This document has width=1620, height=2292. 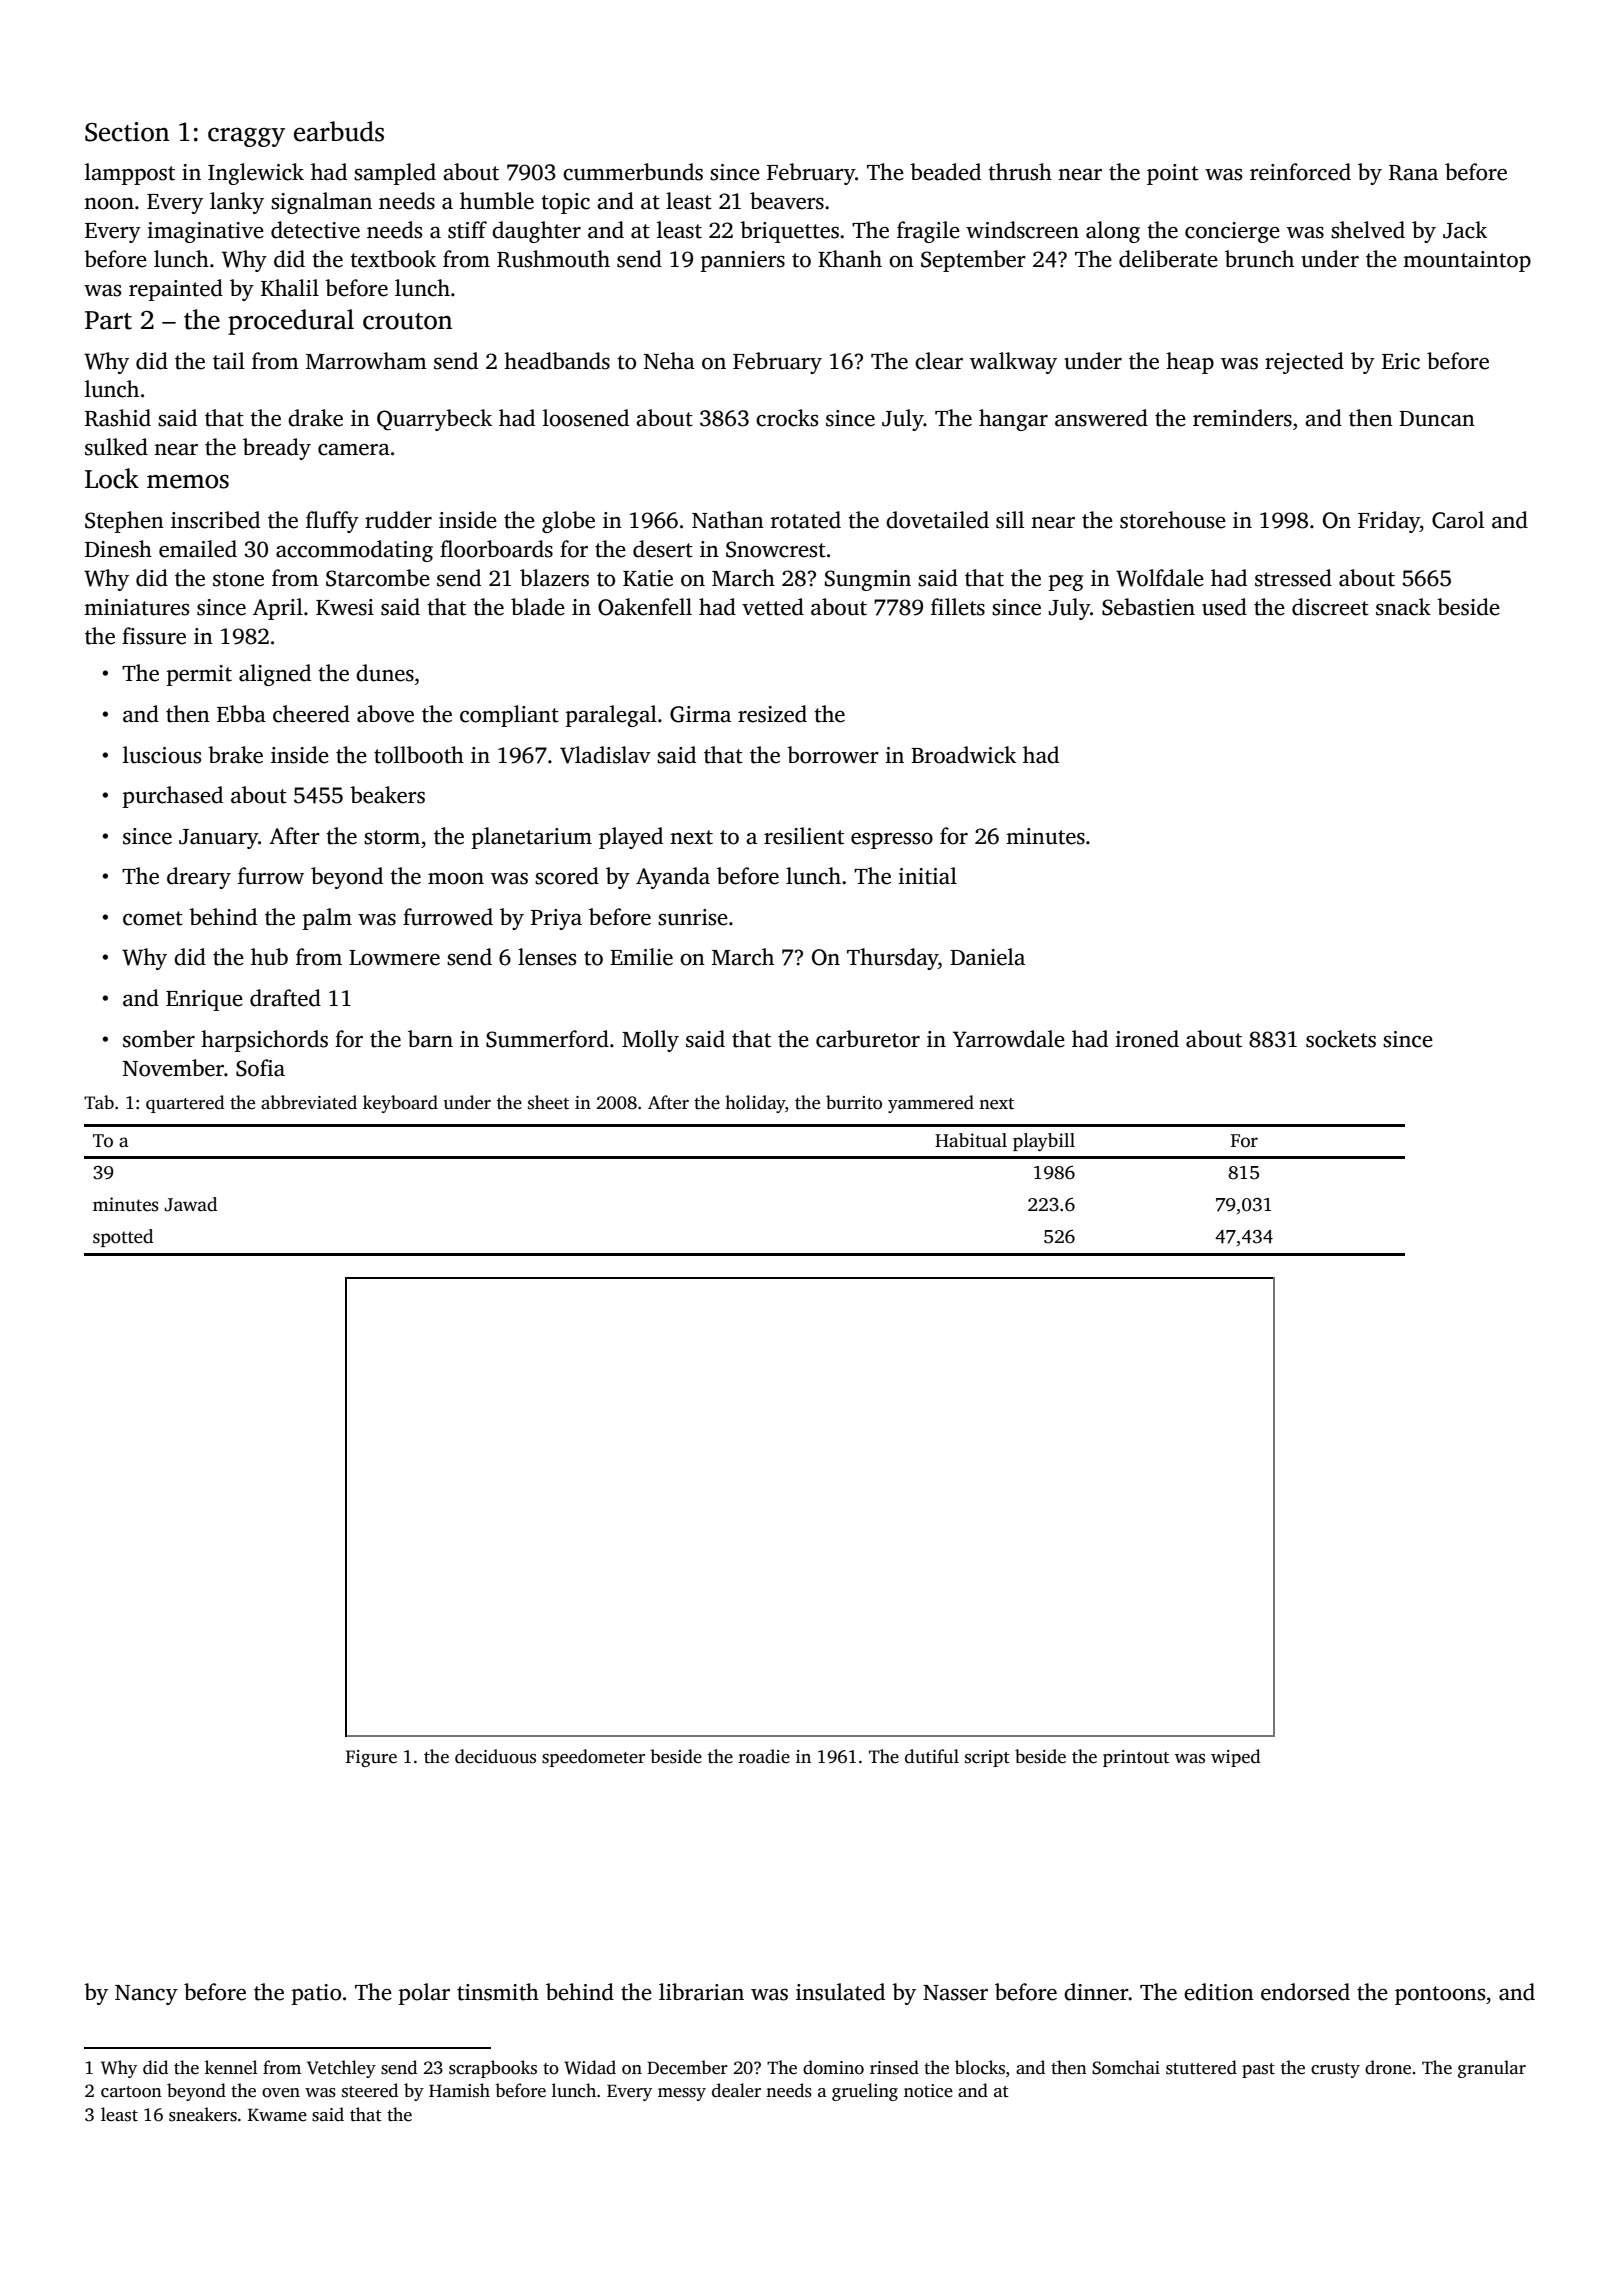 What do you see at coordinates (309, 1102) in the document?
I see `abbreviated` at bounding box center [309, 1102].
